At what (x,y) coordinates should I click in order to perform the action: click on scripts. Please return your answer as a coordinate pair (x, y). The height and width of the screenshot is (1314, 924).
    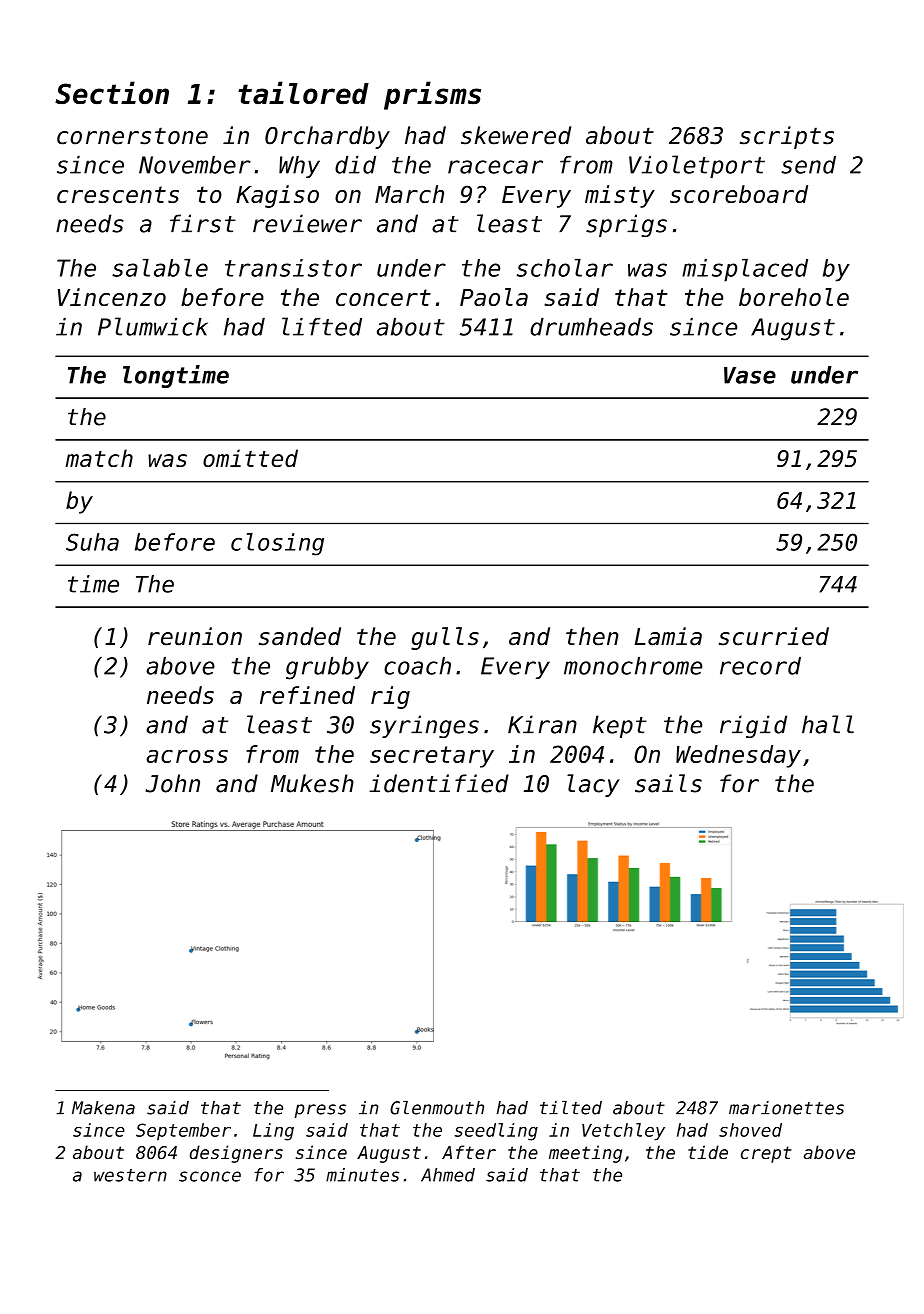
    Looking at the image, I should click on (787, 137).
